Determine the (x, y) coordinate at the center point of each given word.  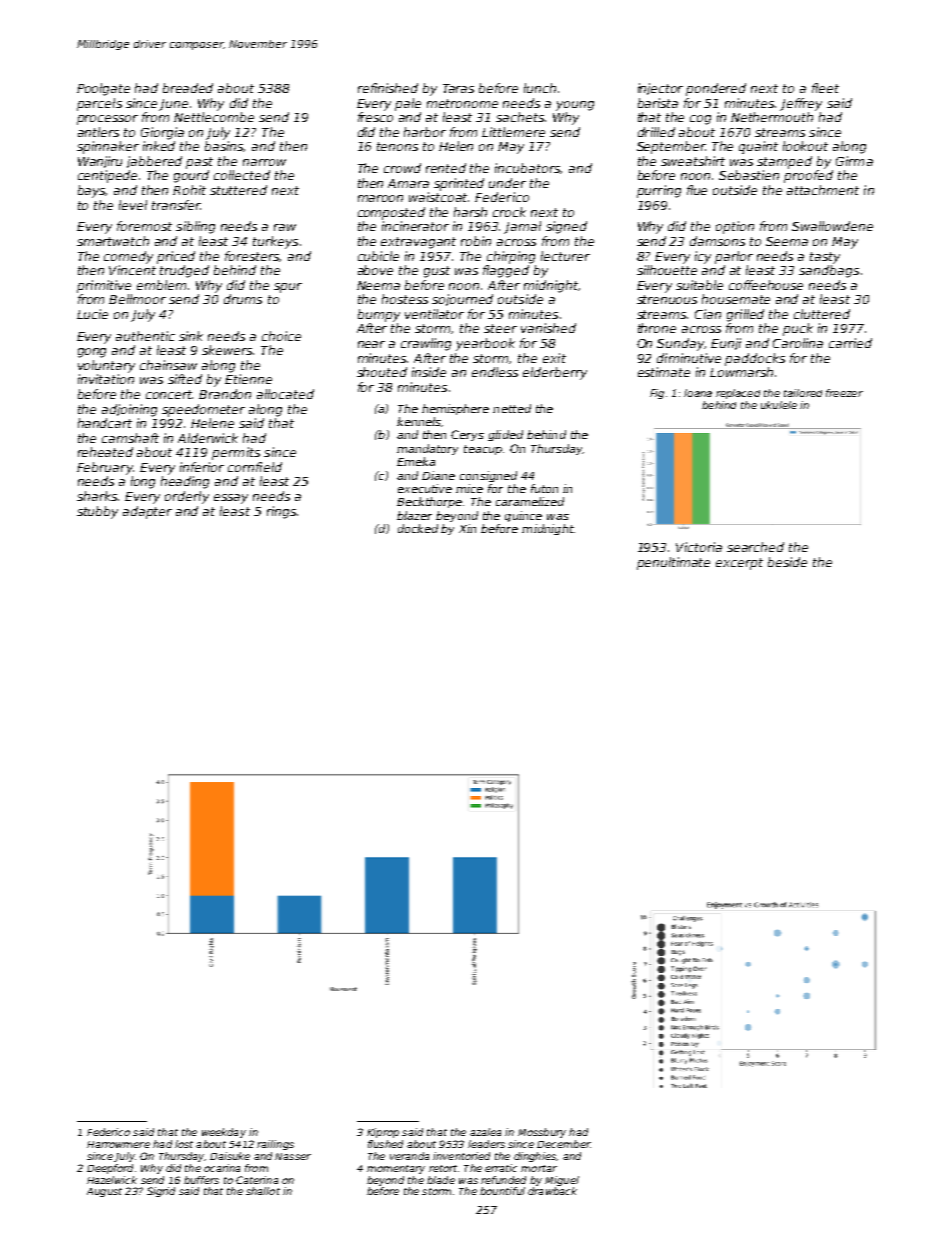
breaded (188, 88)
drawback (552, 1191)
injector (660, 89)
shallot (263, 1191)
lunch (540, 88)
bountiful (502, 1191)
